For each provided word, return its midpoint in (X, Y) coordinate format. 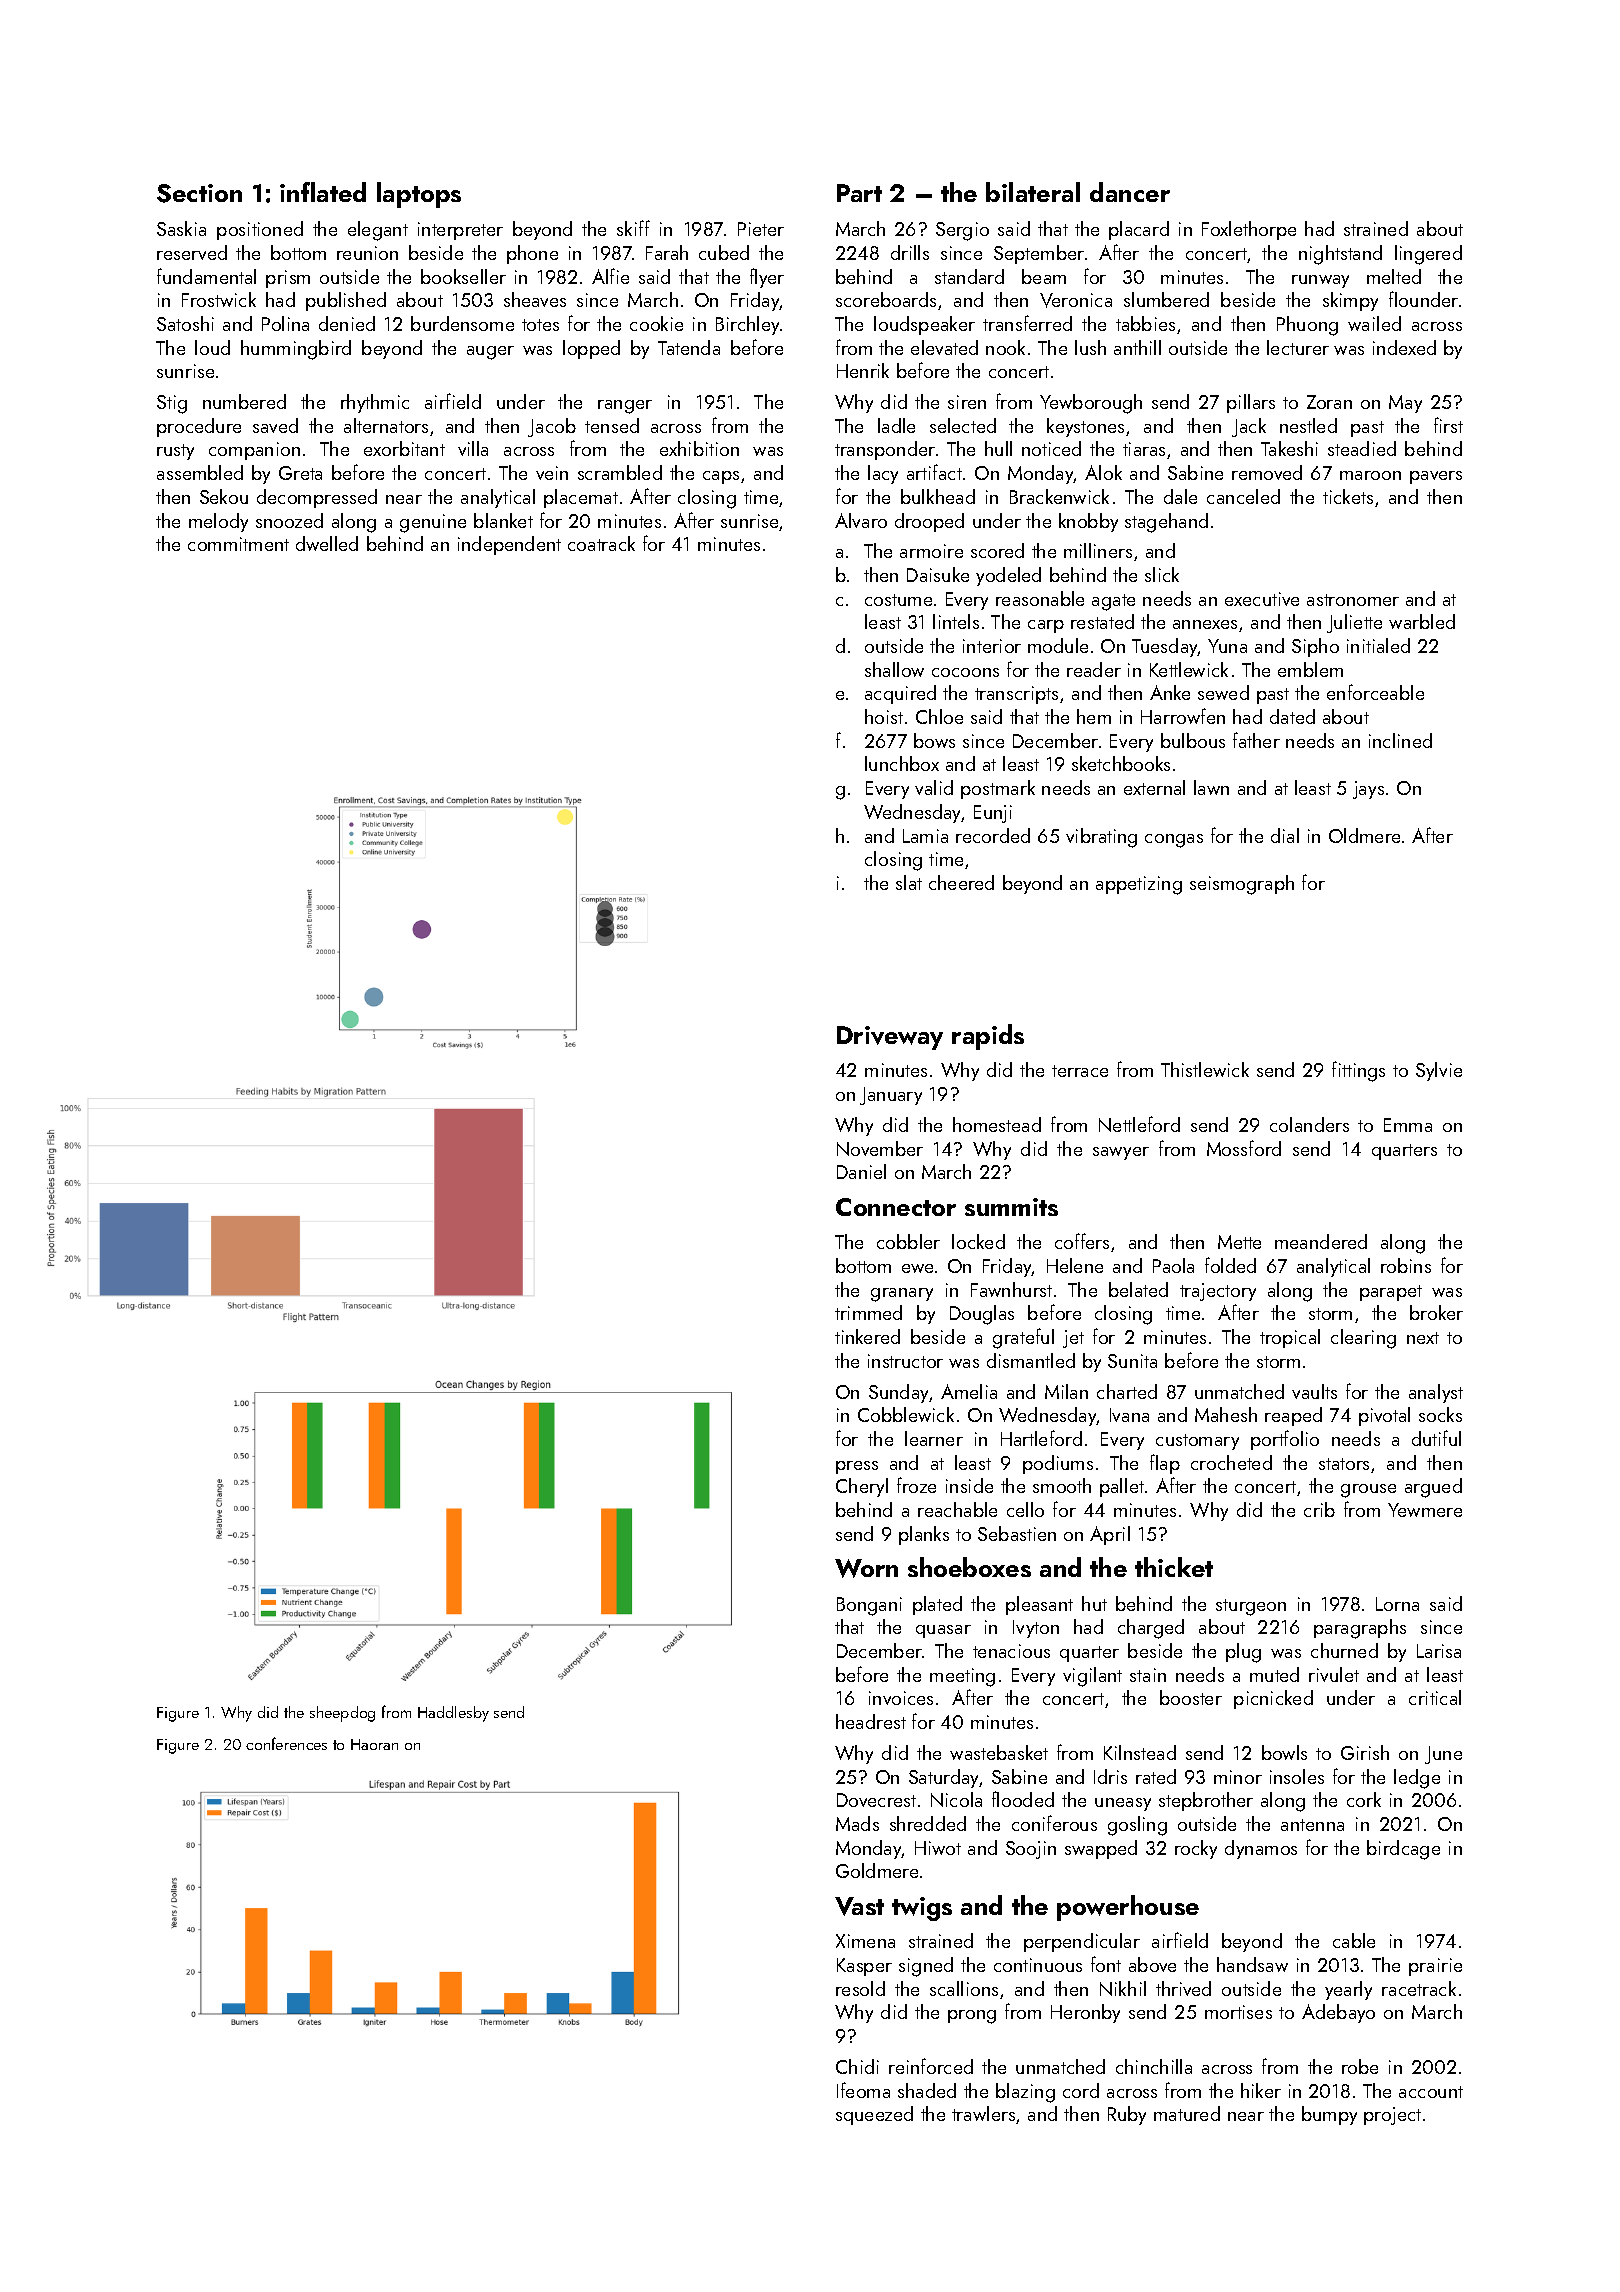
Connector (896, 1207)
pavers (1436, 477)
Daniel (861, 1171)
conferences (286, 1743)
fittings (1358, 1071)
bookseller (463, 276)
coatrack (601, 543)
